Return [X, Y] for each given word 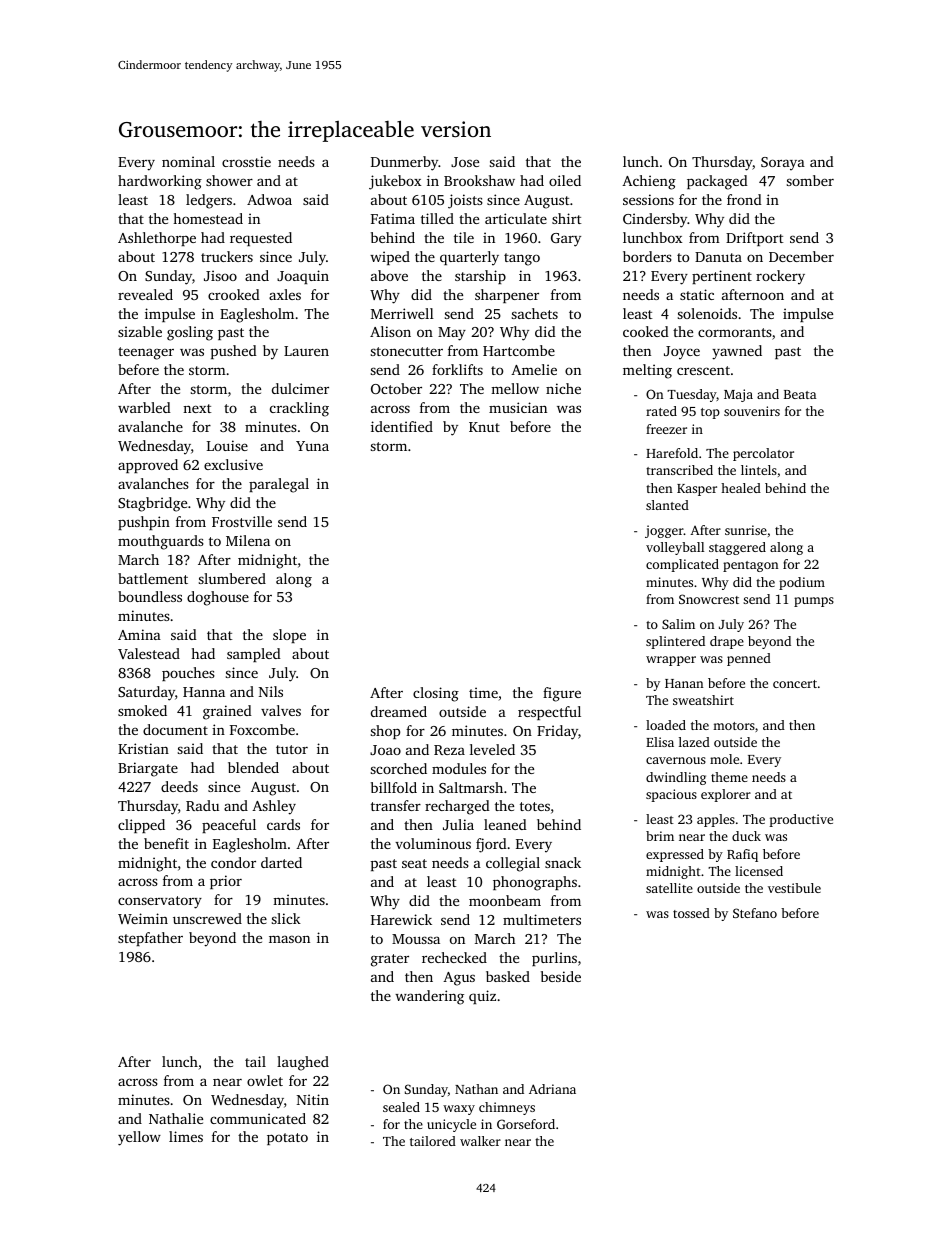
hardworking [160, 182]
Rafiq [742, 855]
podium [802, 583]
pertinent [722, 277]
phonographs [535, 883]
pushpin [144, 523]
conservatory [160, 902]
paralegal [279, 485]
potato [287, 1139]
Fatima [393, 218]
